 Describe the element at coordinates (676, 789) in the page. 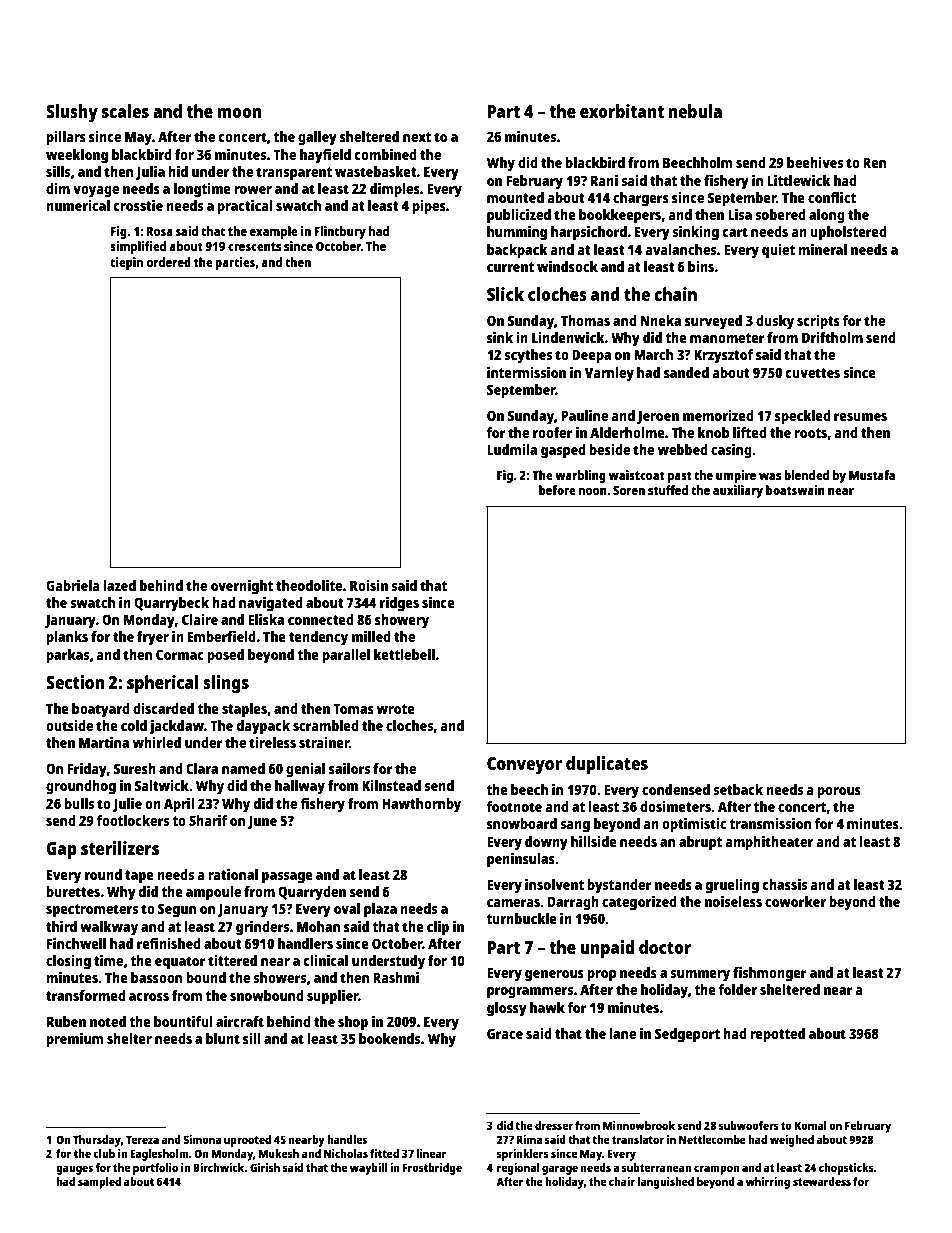

I see `condensed` at that location.
